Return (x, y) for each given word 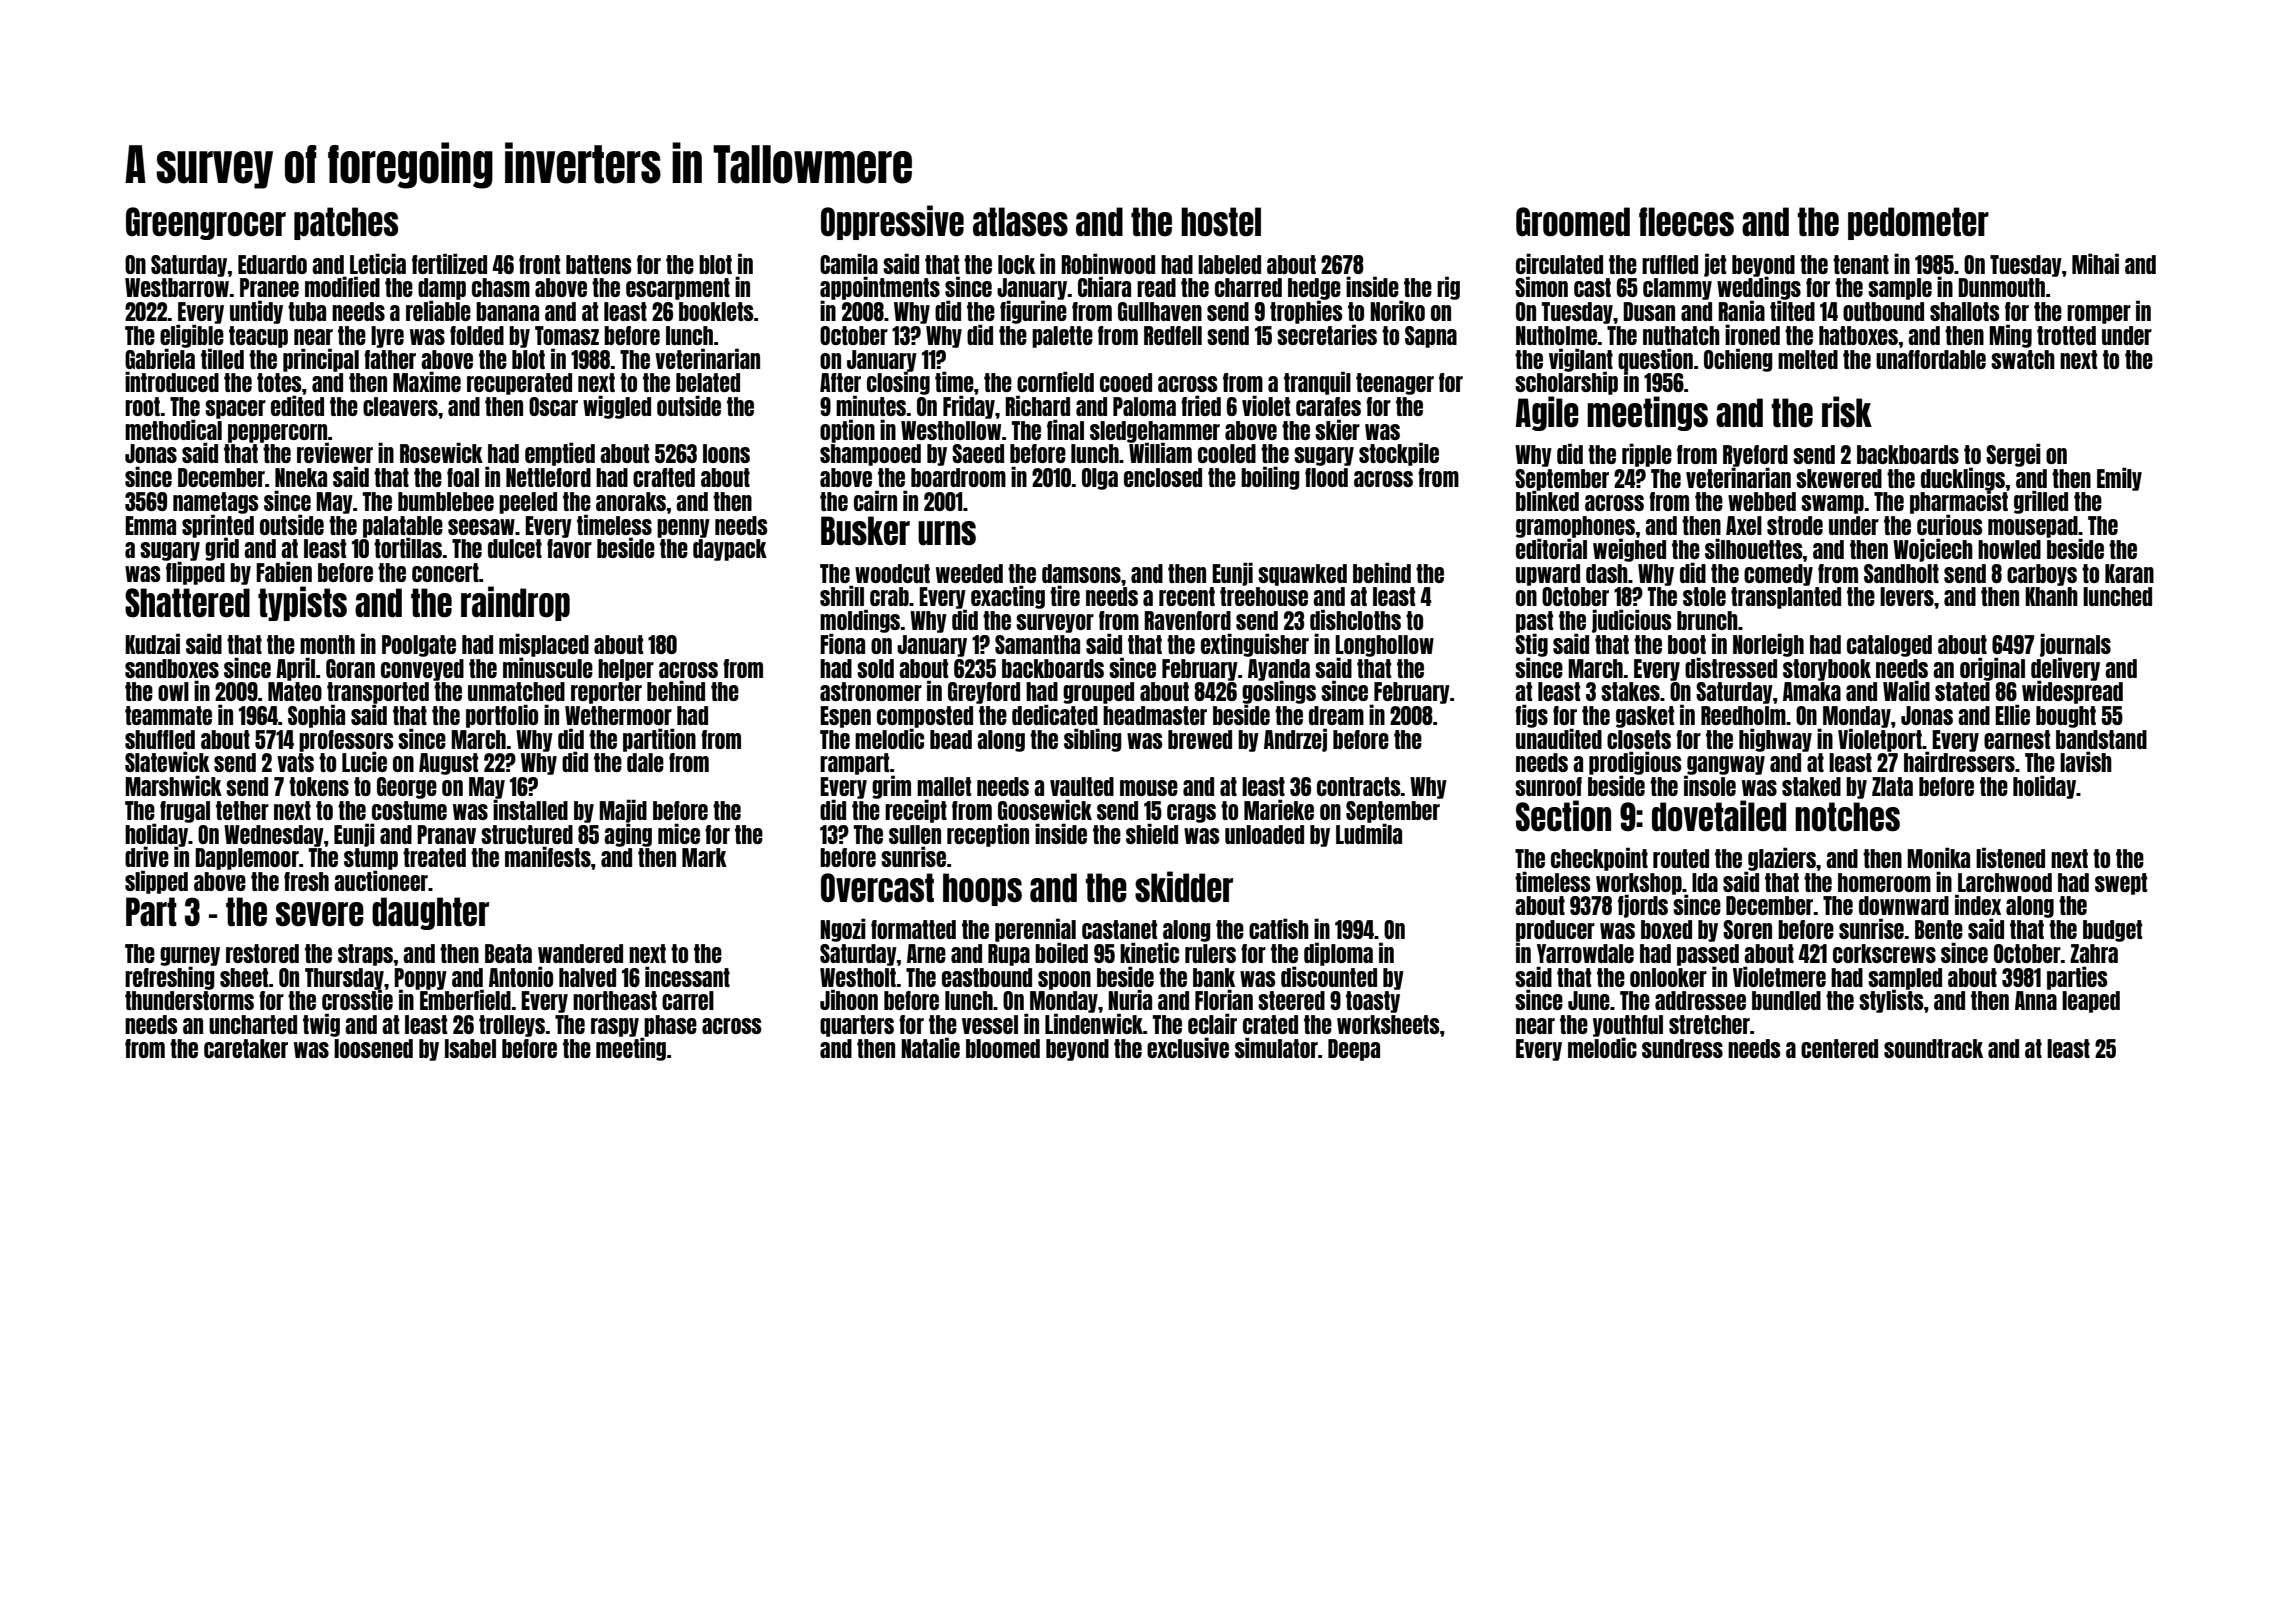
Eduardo (272, 264)
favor (569, 548)
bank (1214, 977)
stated (1962, 691)
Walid (1906, 690)
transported (378, 693)
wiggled (617, 407)
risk (1847, 412)
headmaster (1155, 715)
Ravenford (1187, 620)
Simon (1541, 286)
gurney (190, 956)
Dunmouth (2001, 287)
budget (2112, 931)
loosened (373, 1048)
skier (1337, 429)
